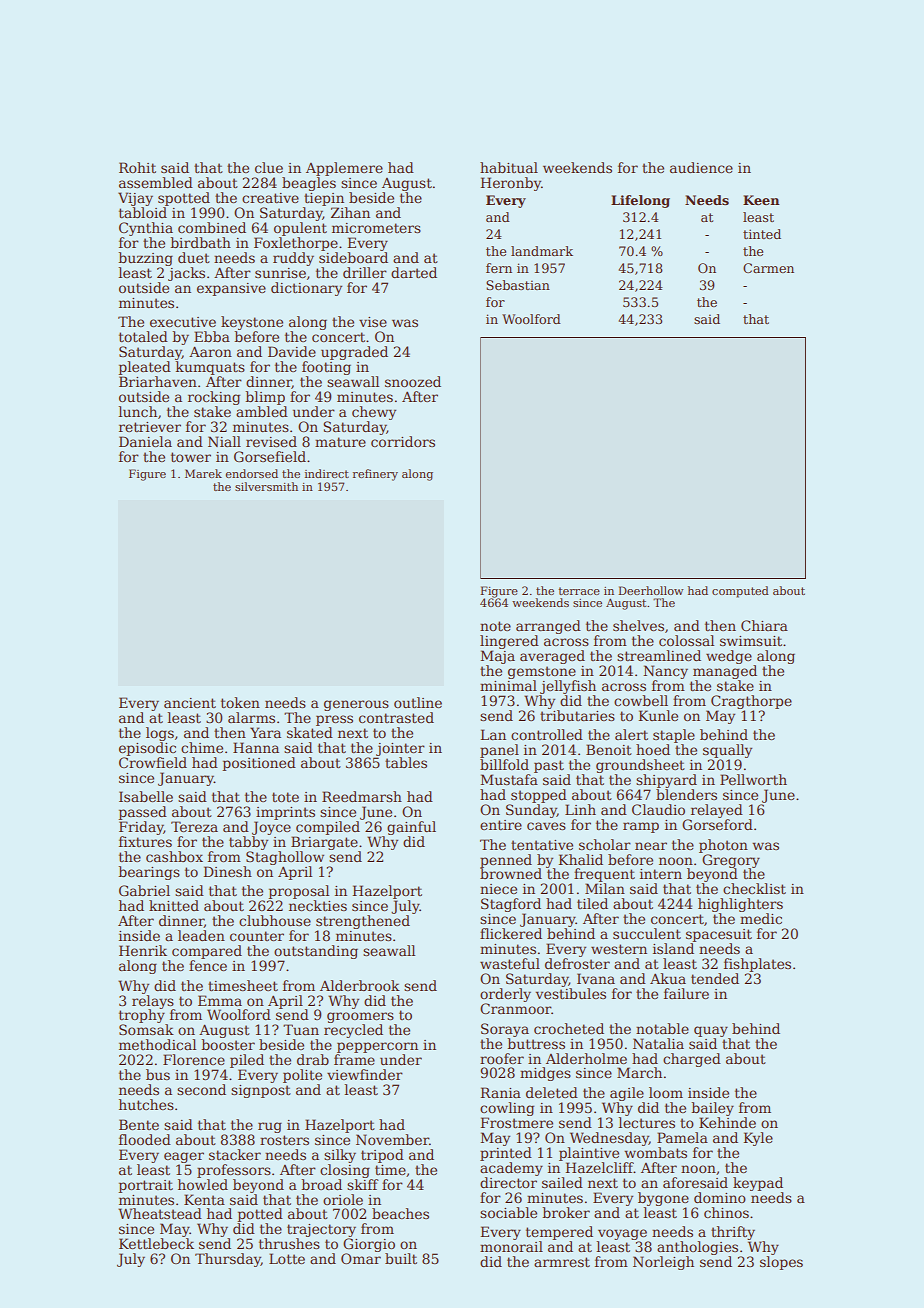 This document has height=1308, width=924. Describe the element at coordinates (360, 1017) in the document. I see `groomers` at that location.
